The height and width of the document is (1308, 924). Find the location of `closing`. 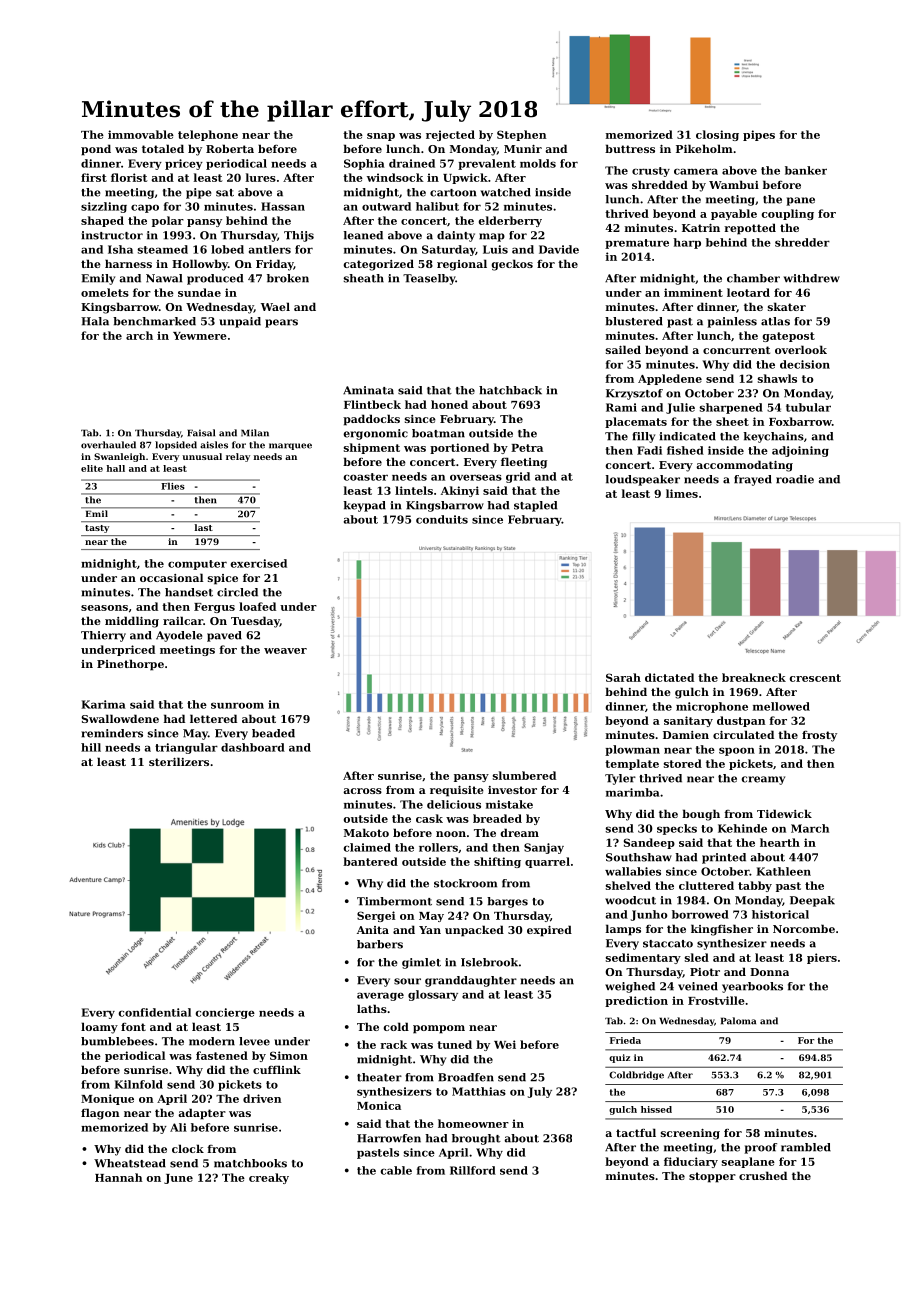

closing is located at coordinates (717, 135).
